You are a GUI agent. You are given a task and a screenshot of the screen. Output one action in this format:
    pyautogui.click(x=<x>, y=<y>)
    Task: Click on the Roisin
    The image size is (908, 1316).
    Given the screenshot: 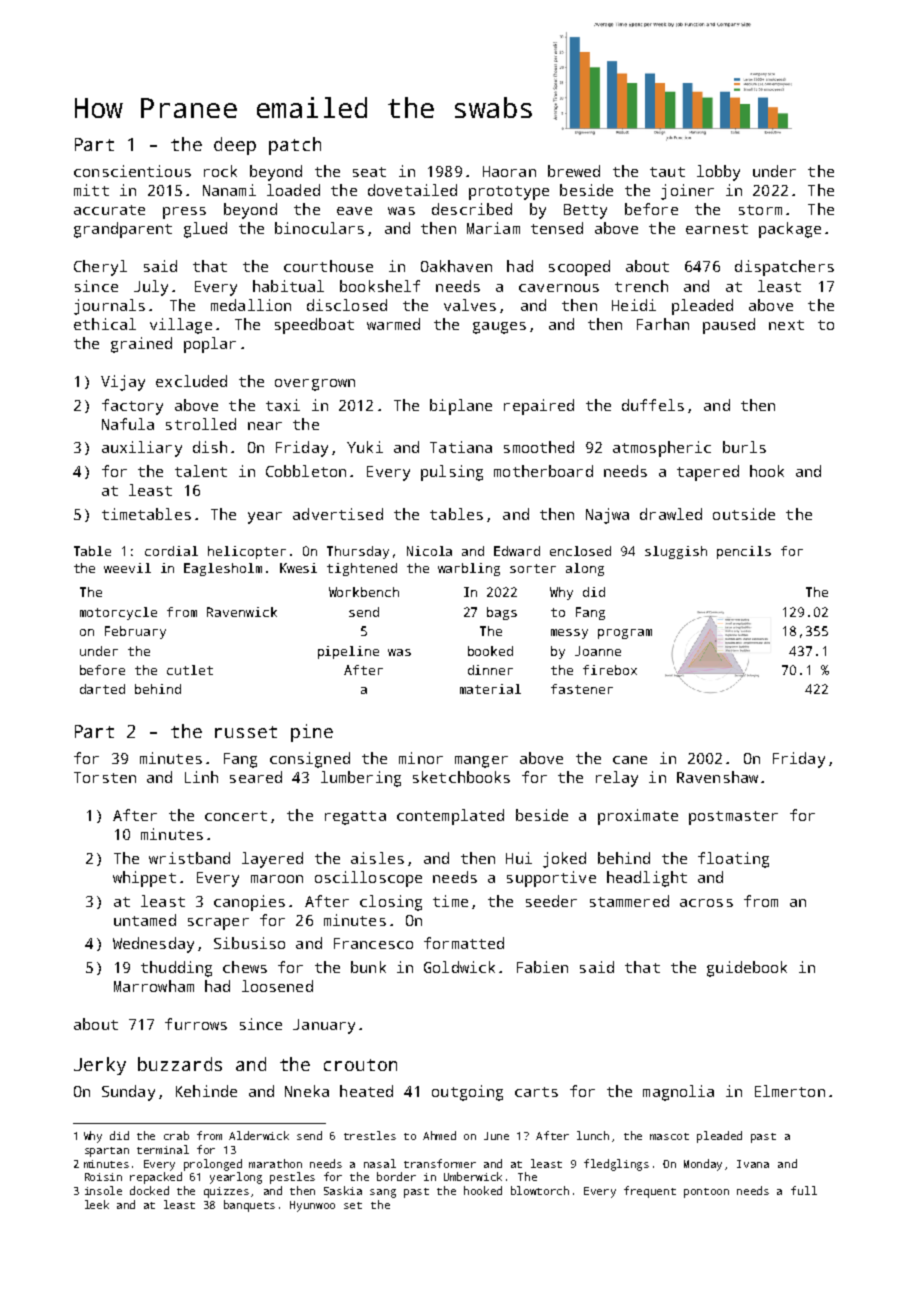 What is the action you would take?
    pyautogui.click(x=103, y=1177)
